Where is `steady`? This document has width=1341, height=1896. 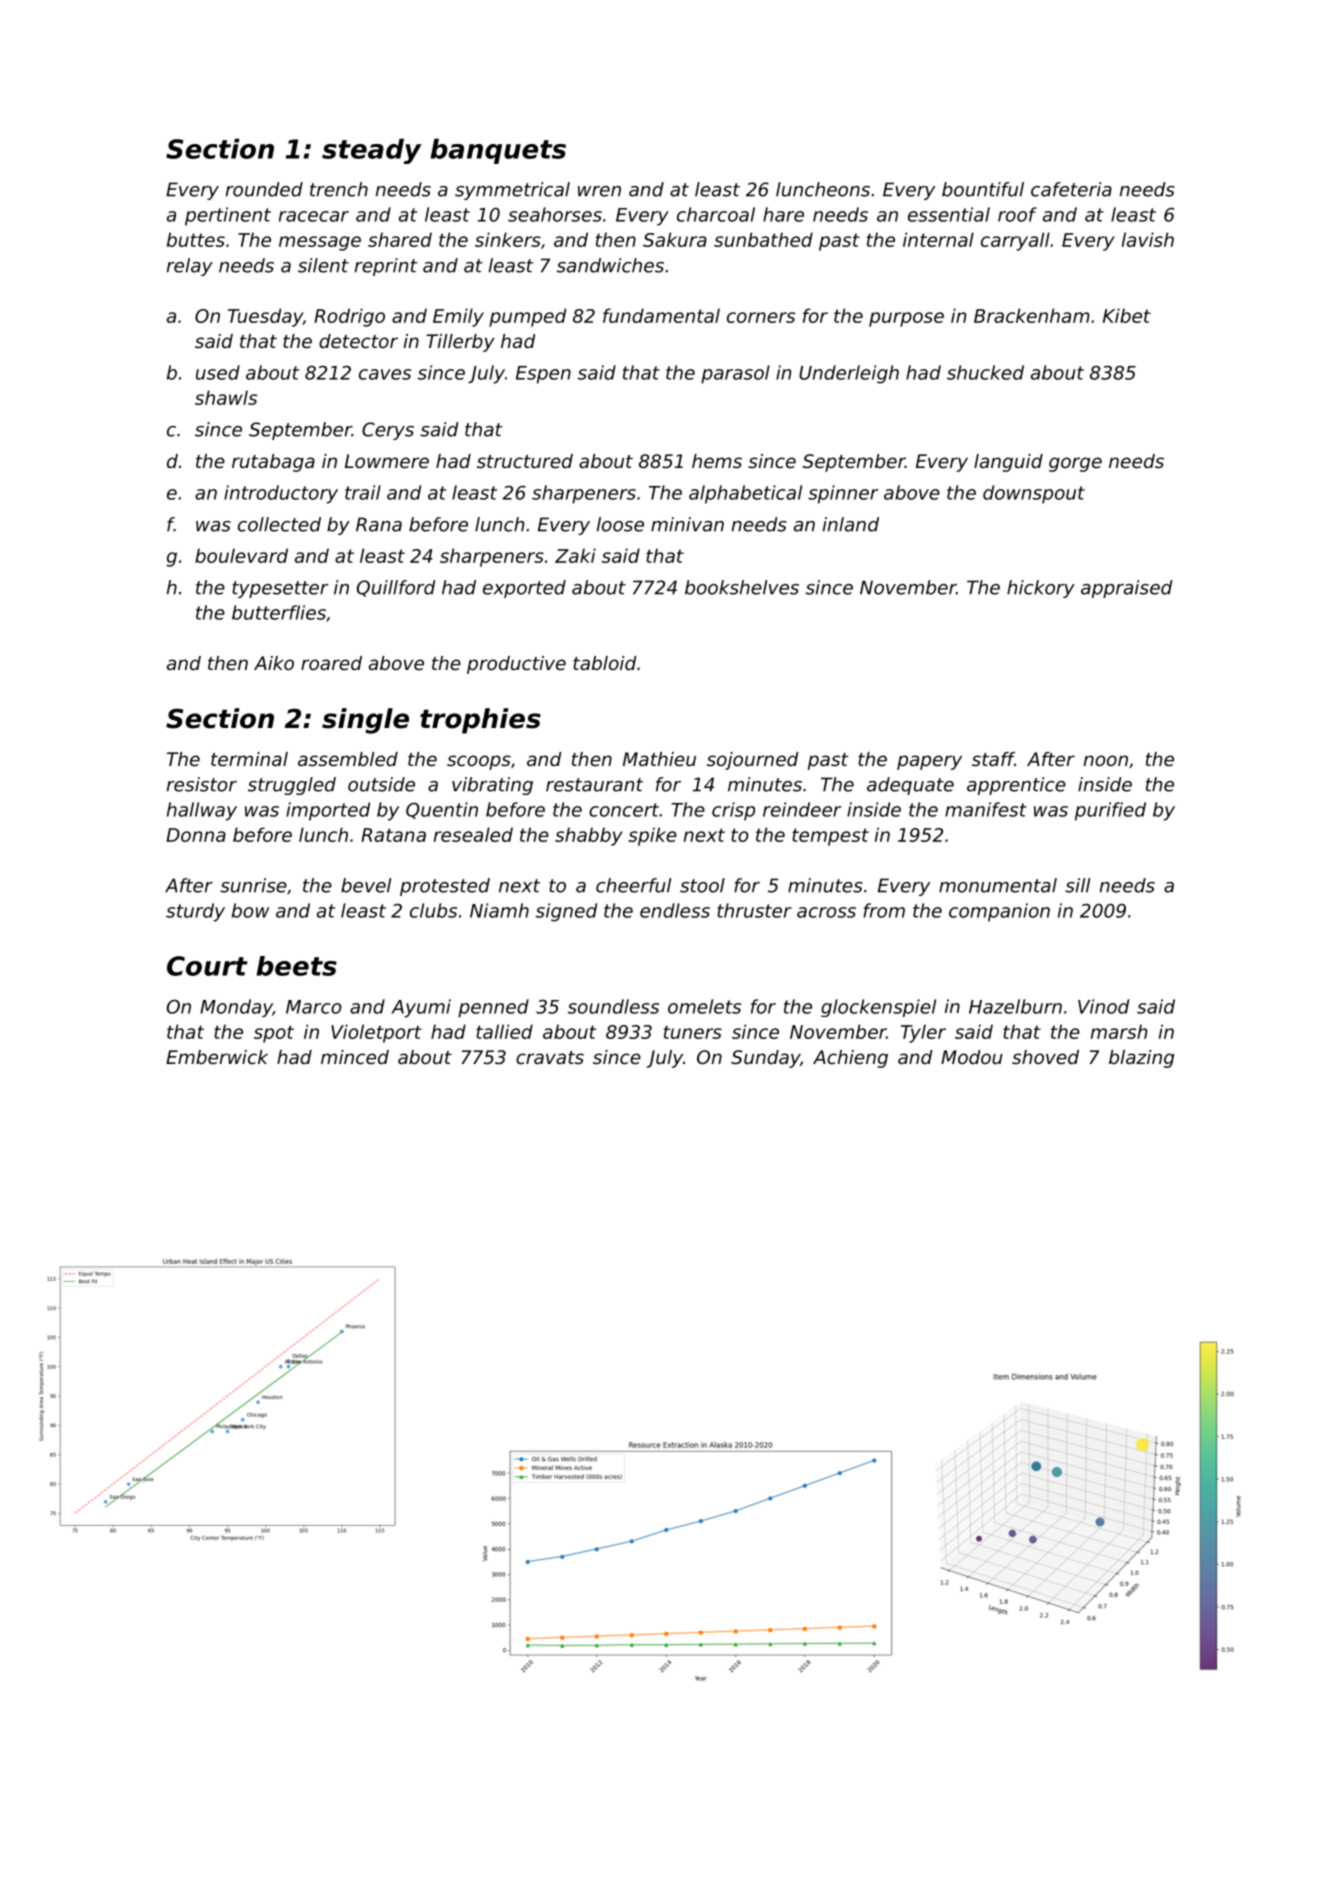
steady is located at coordinates (372, 151).
